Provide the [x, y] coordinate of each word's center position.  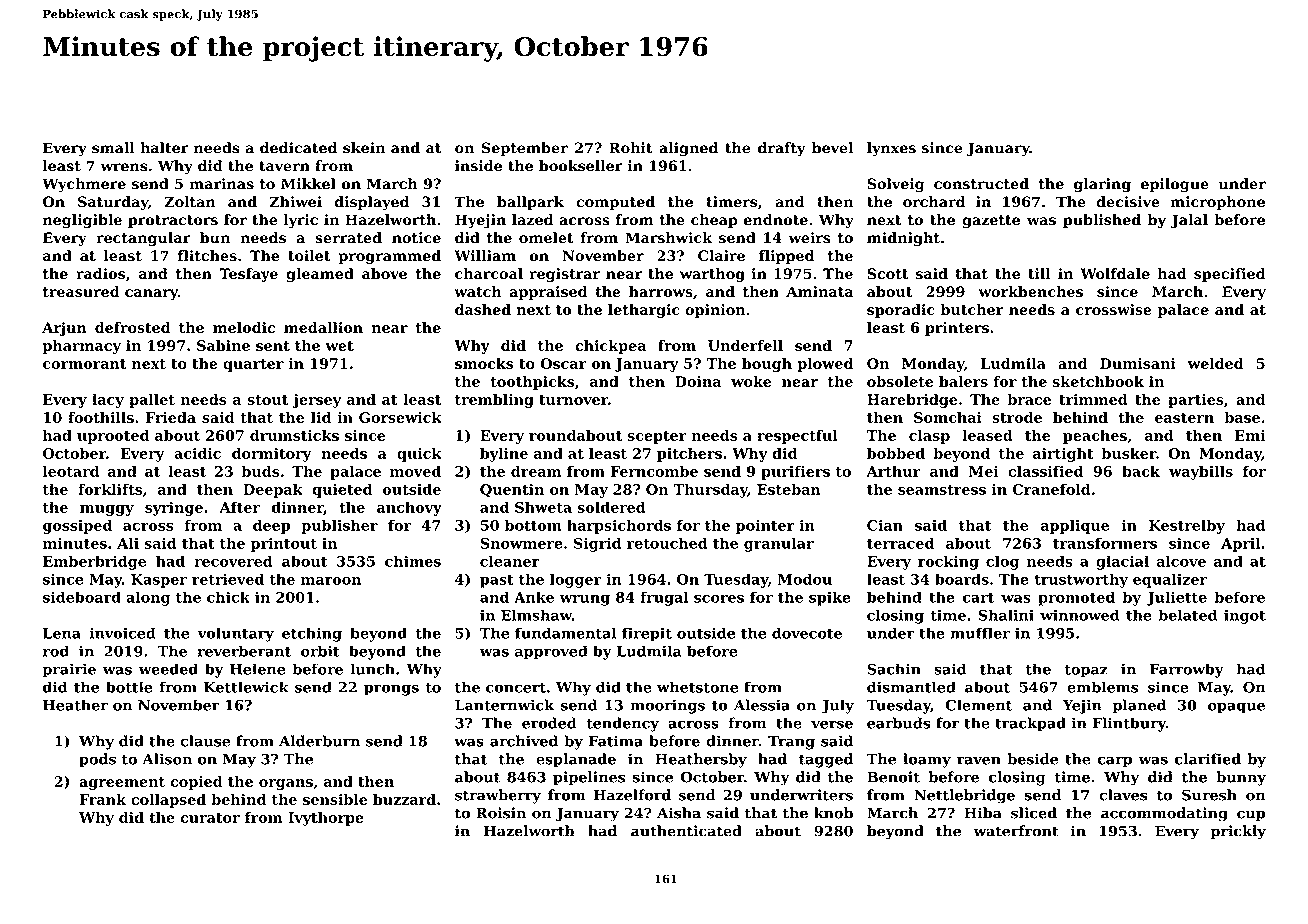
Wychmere [84, 185]
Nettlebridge [964, 796]
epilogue [1175, 185]
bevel [832, 148]
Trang [791, 743]
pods [97, 760]
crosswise [1114, 309]
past [497, 581]
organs [286, 784]
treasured [81, 291]
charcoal [489, 273]
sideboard [82, 597]
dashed [483, 309]
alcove [1181, 561]
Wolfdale [1115, 273]
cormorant [85, 364]
